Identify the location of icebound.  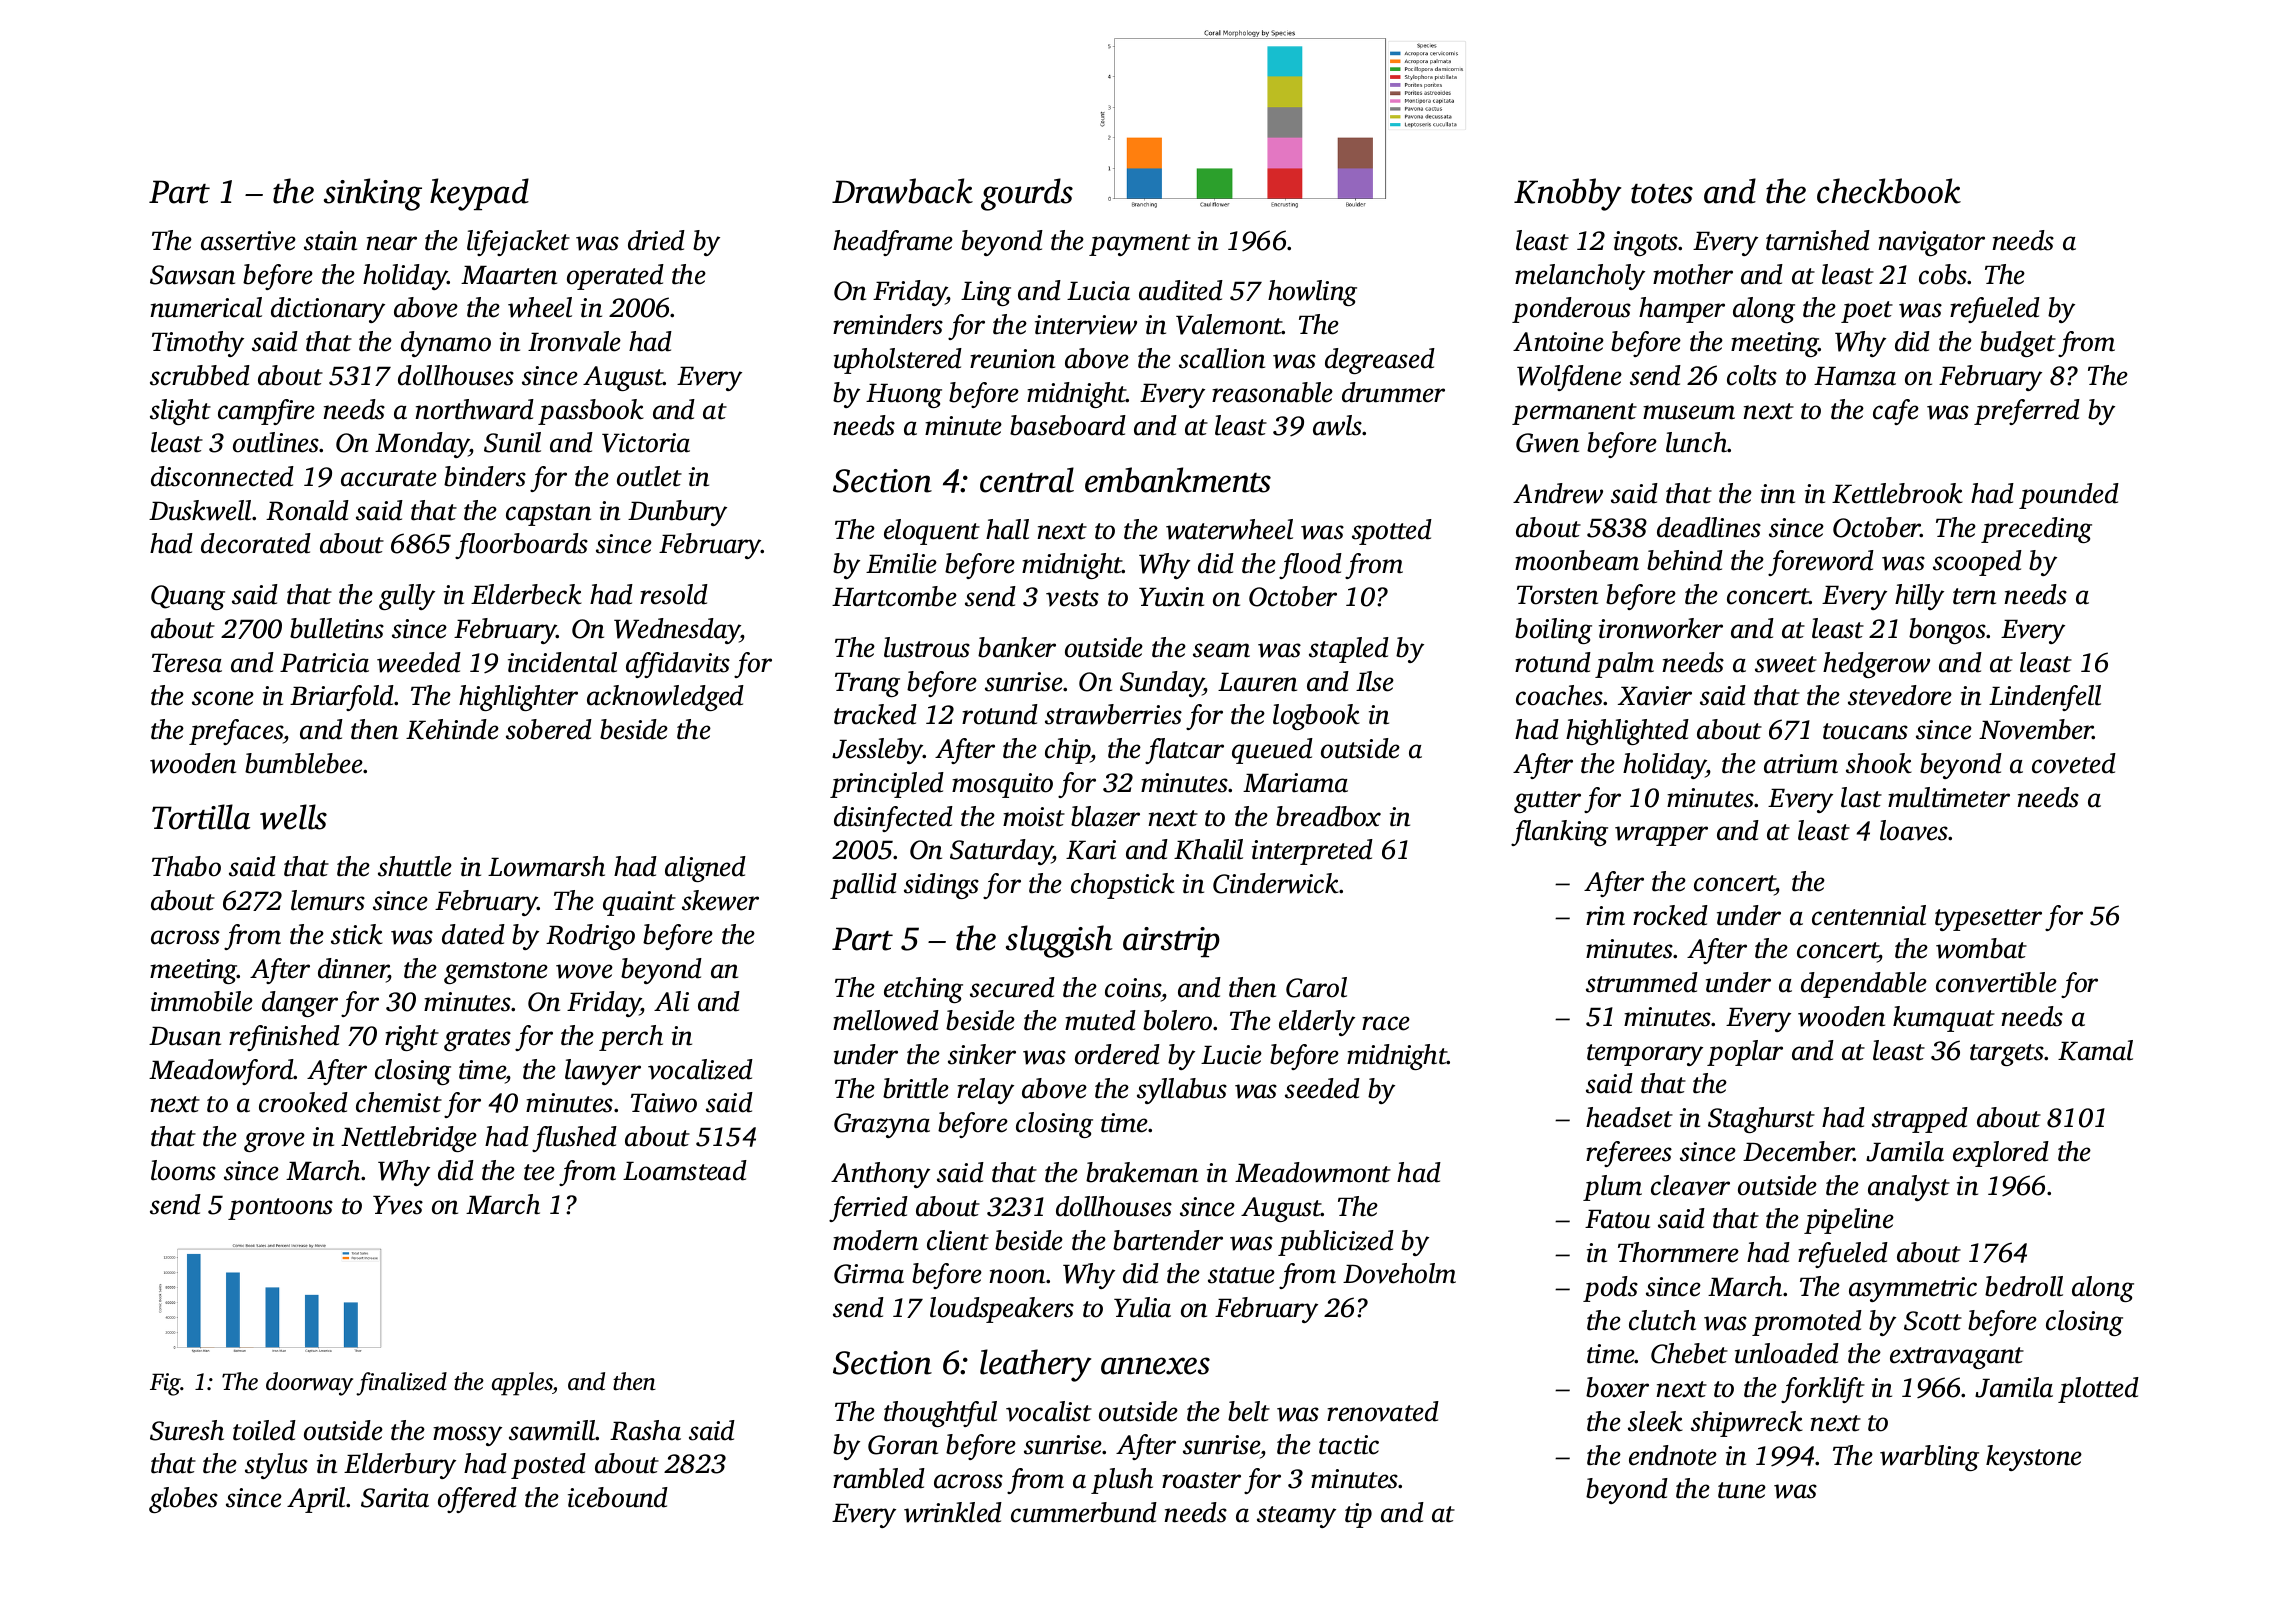
(618, 1497).
